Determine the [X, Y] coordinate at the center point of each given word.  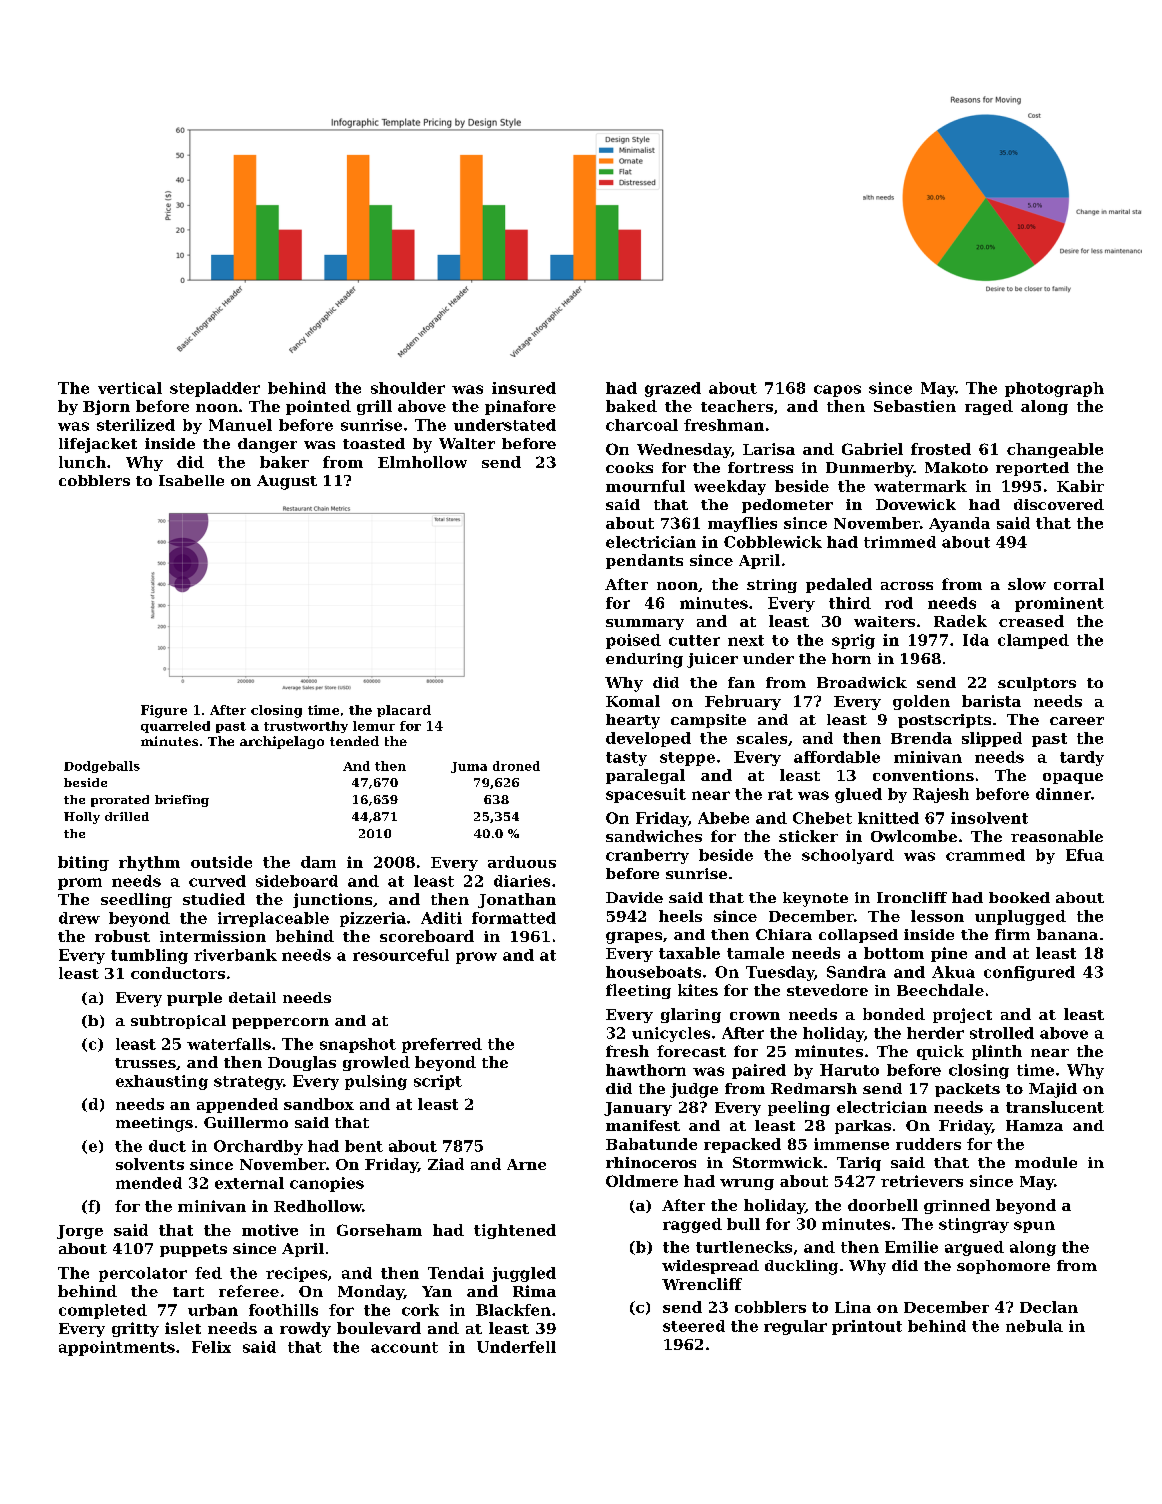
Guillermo [246, 1122]
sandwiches [654, 836]
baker [284, 462]
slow [1027, 584]
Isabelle [191, 480]
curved [217, 881]
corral [1079, 584]
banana [1067, 934]
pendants [644, 561]
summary [645, 624]
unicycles [671, 1034]
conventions [923, 775]
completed [103, 1311]
